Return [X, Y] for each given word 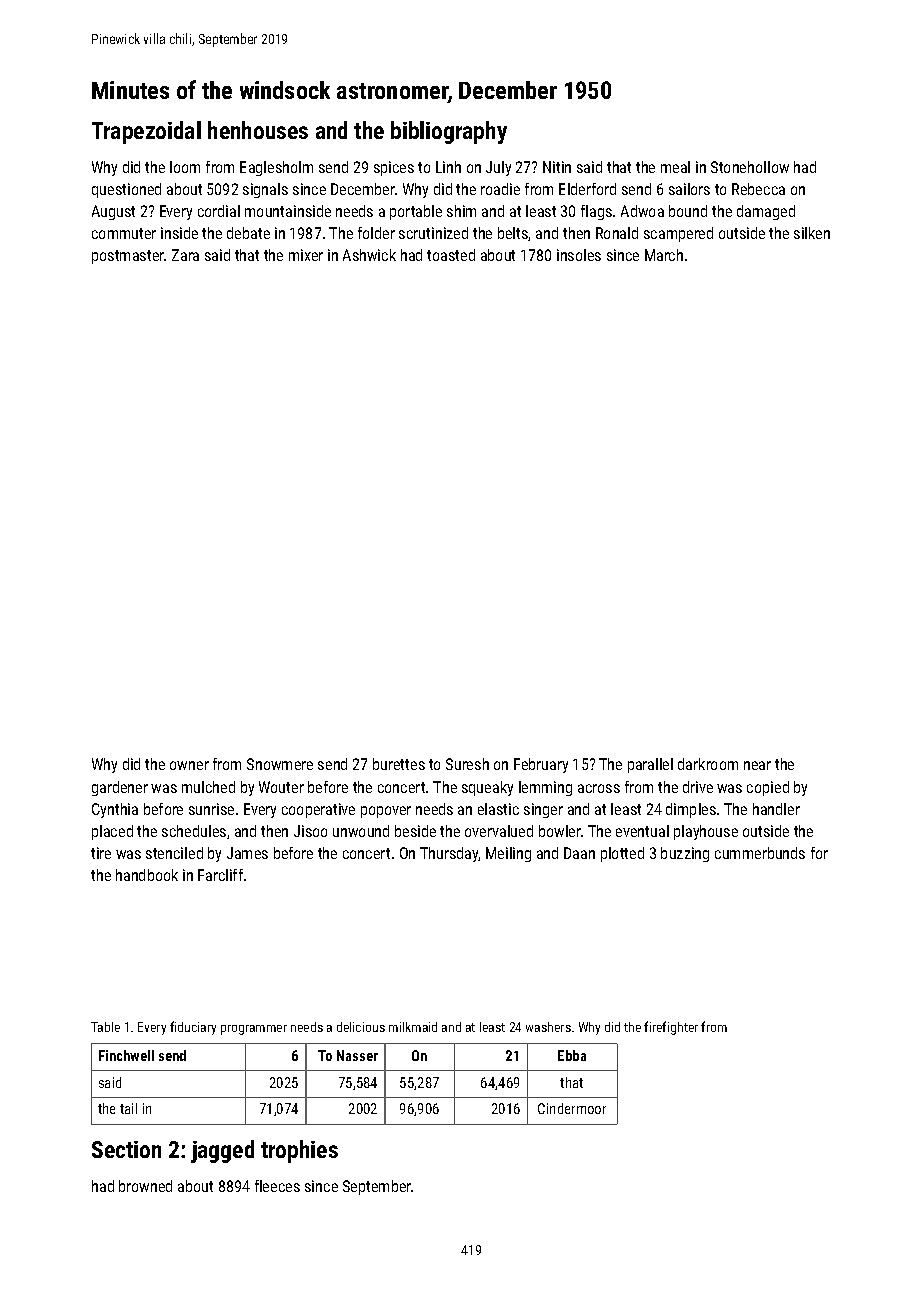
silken [812, 233]
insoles [579, 255]
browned [145, 1186]
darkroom [708, 764]
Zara [185, 255]
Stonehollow [750, 167]
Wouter [281, 787]
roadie [500, 189]
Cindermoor [572, 1108]
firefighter [671, 1028]
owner [189, 765]
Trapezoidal [146, 132]
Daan [579, 853]
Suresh [467, 764]
